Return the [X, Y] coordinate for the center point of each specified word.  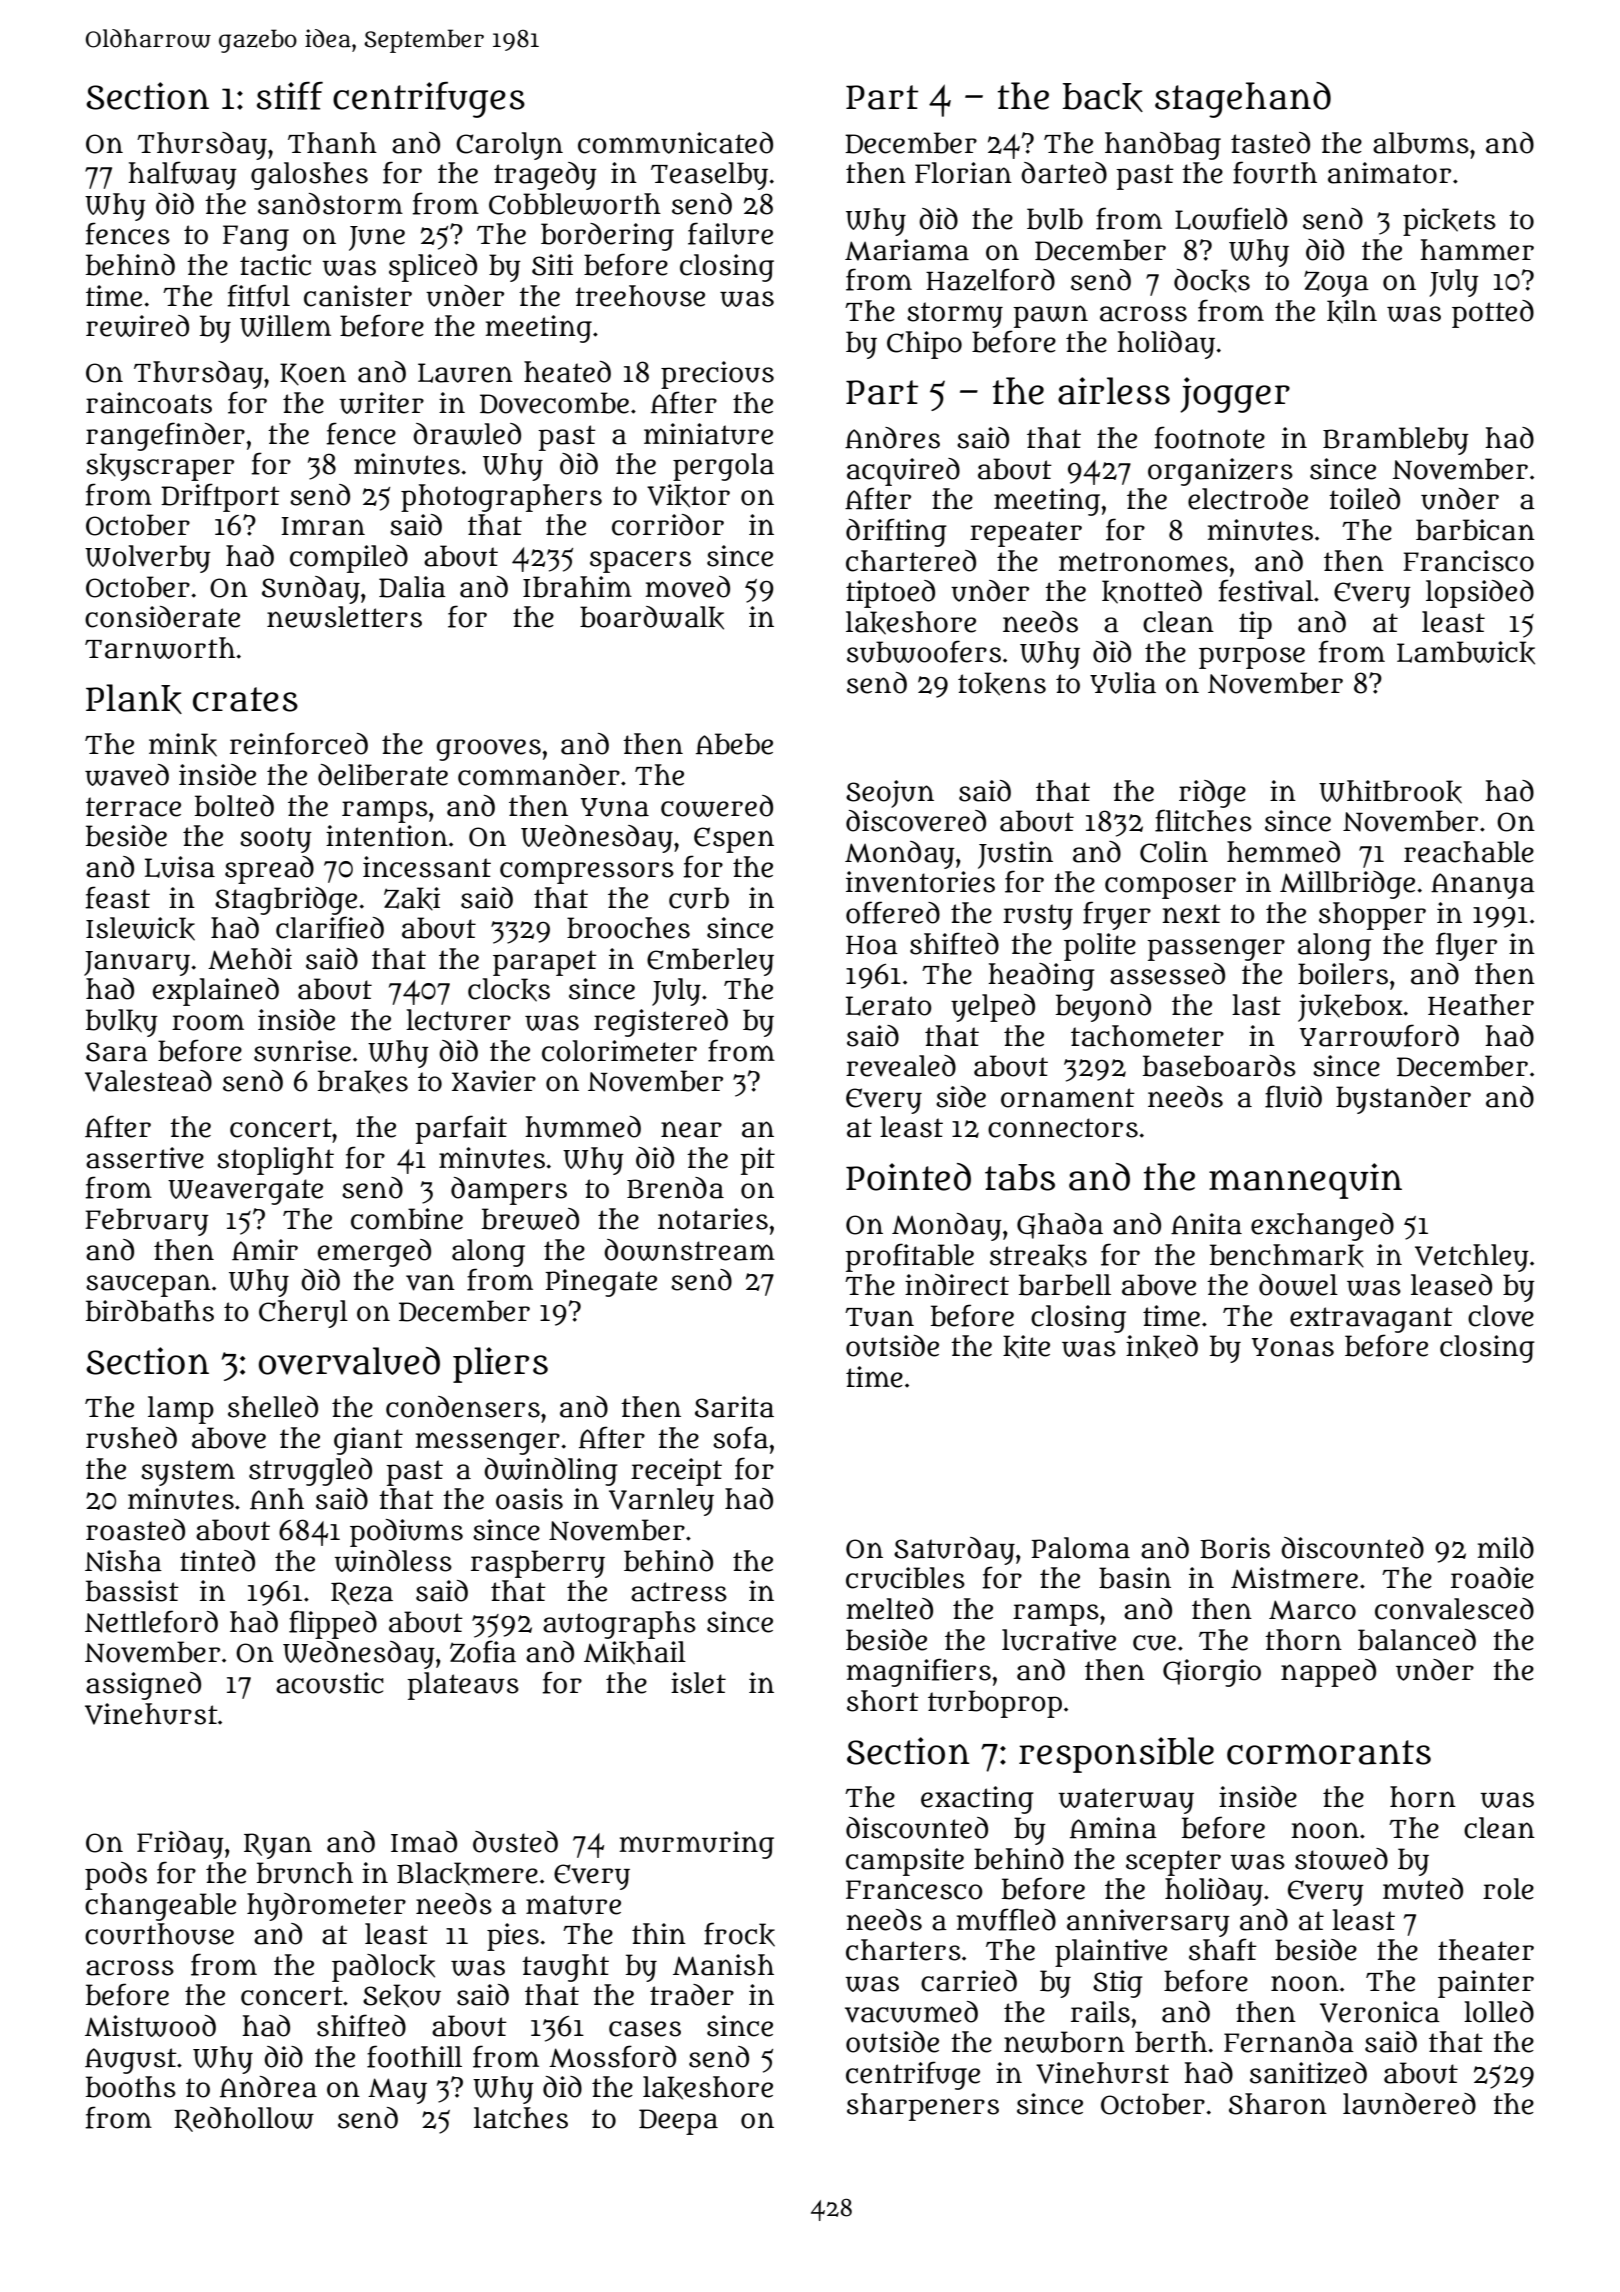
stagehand [1243, 100]
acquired [903, 472]
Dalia [412, 587]
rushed [131, 1438]
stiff [290, 96]
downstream [689, 1250]
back [1103, 97]
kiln [1352, 312]
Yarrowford [1379, 1035]
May [397, 2091]
